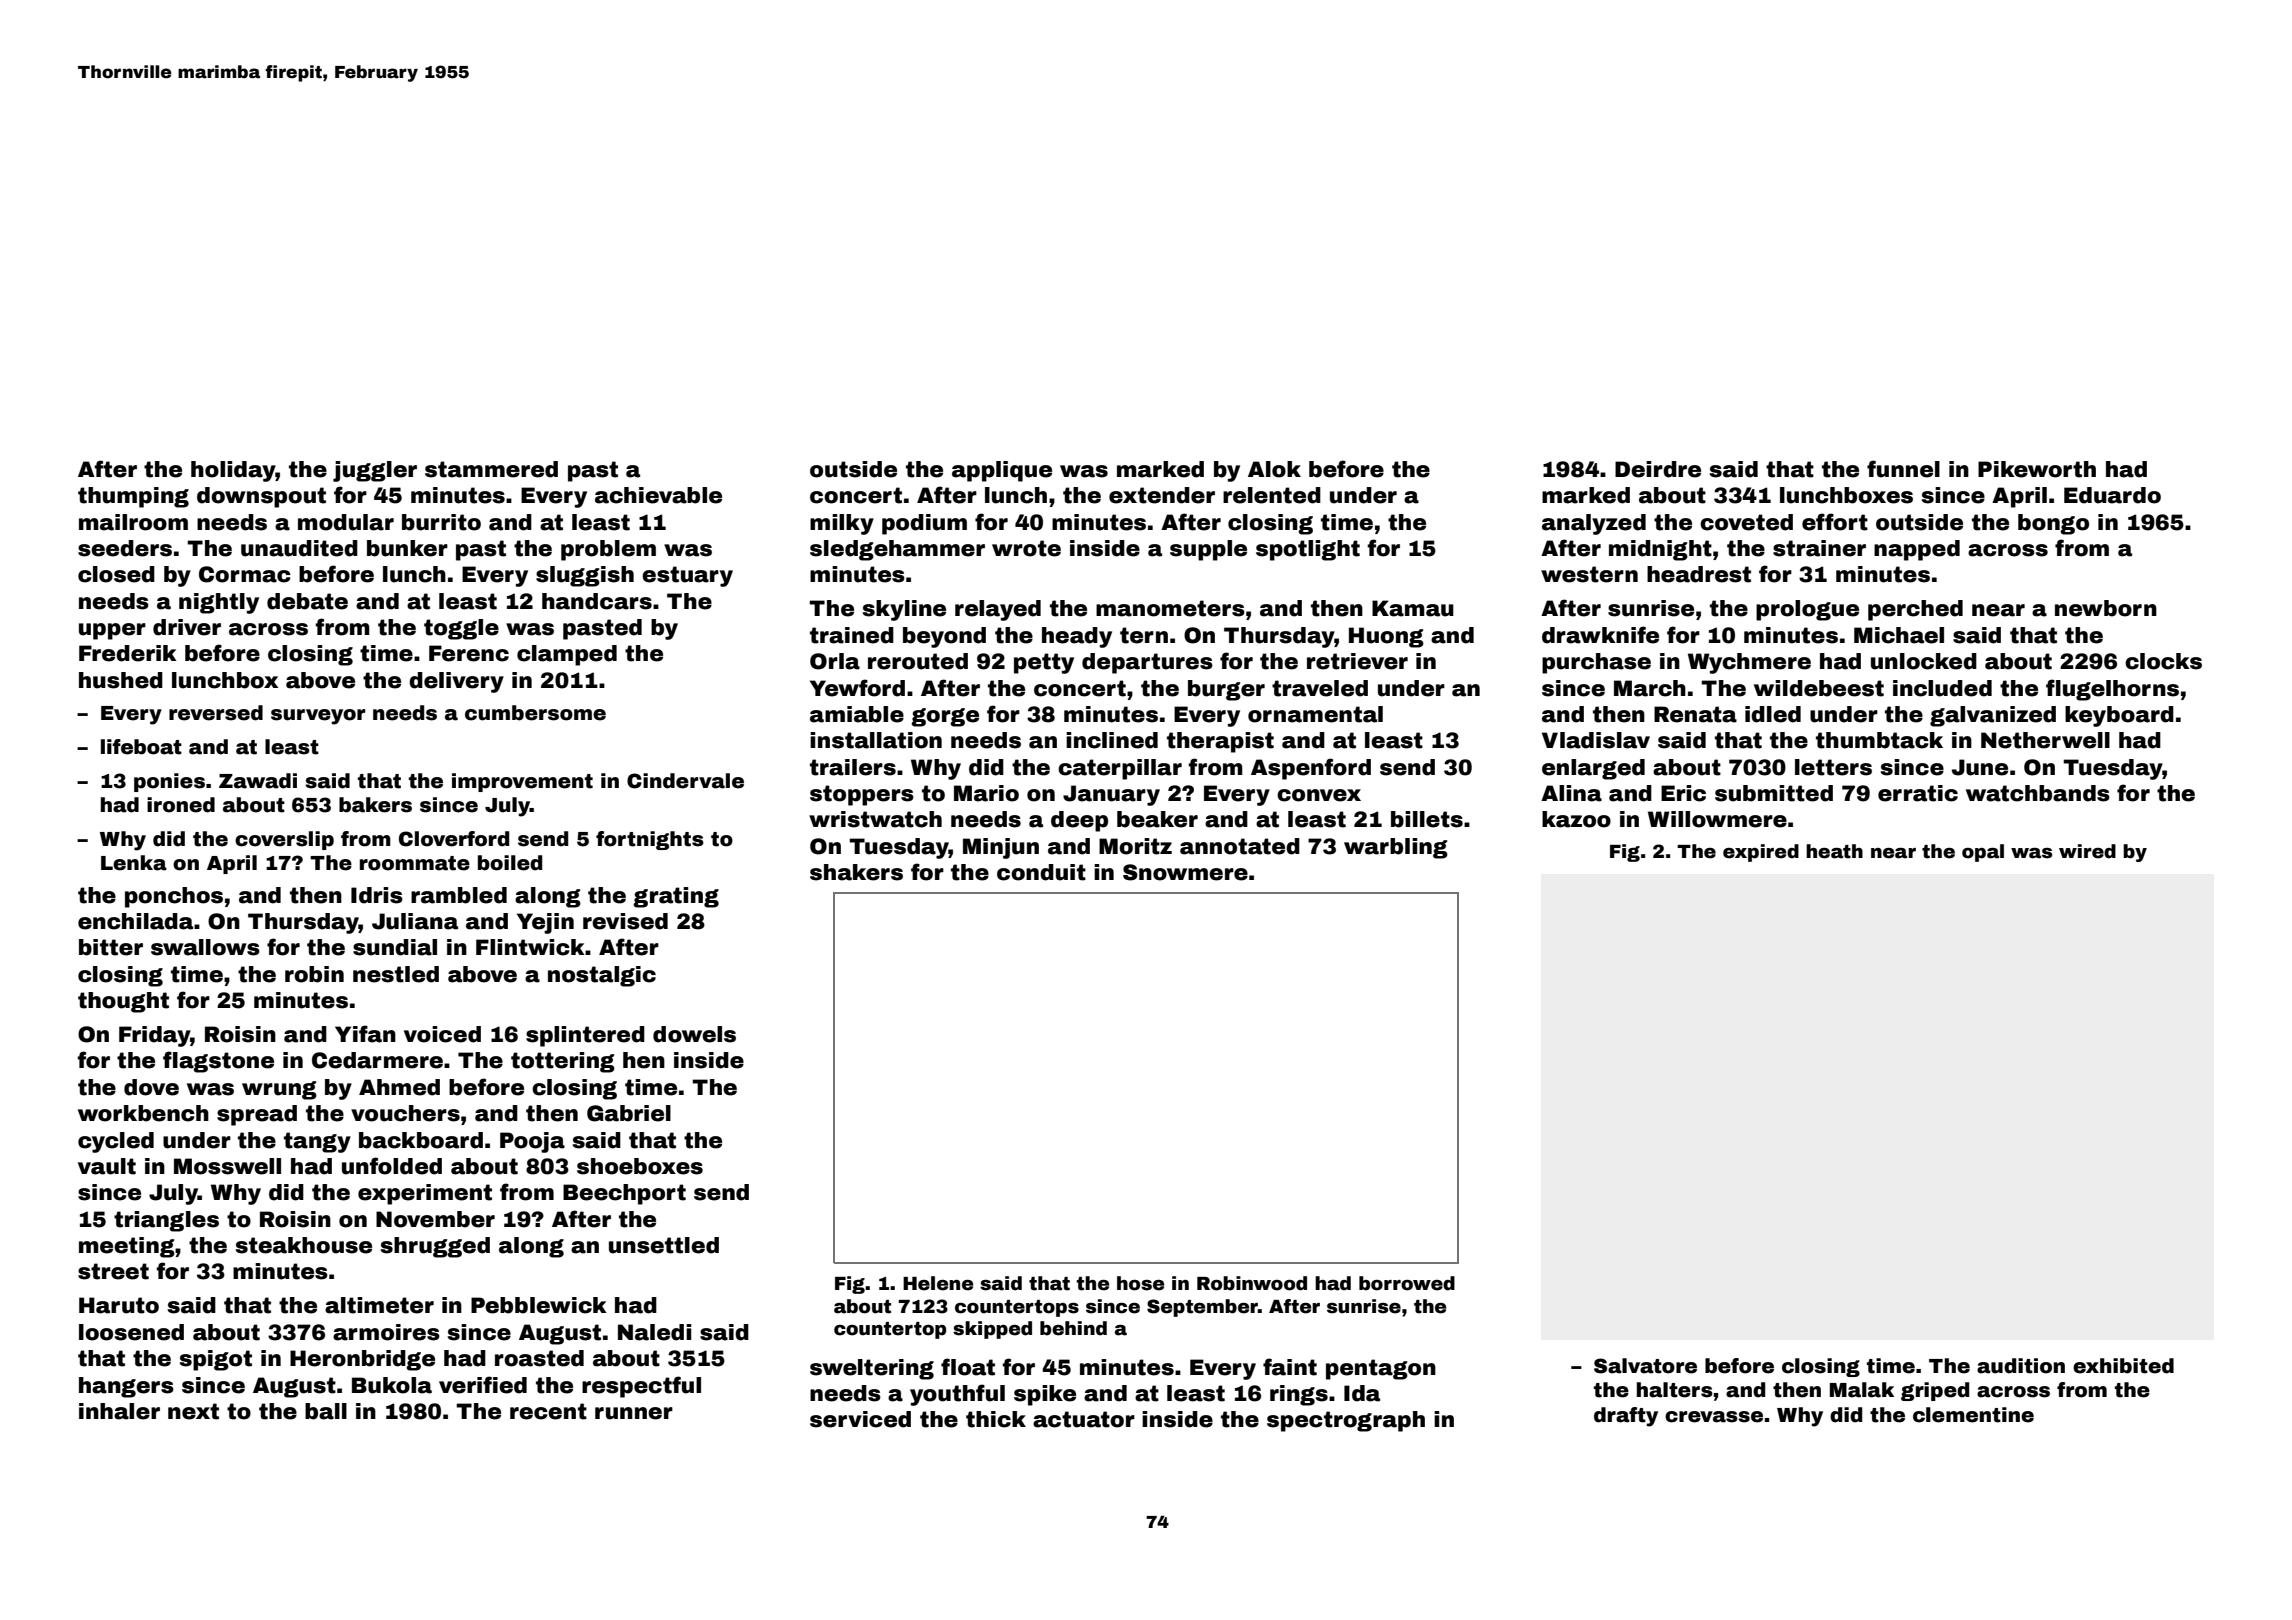 The width and height of the screenshot is (2292, 1620). Describe the element at coordinates (233, 471) in the screenshot. I see `holiday` at that location.
